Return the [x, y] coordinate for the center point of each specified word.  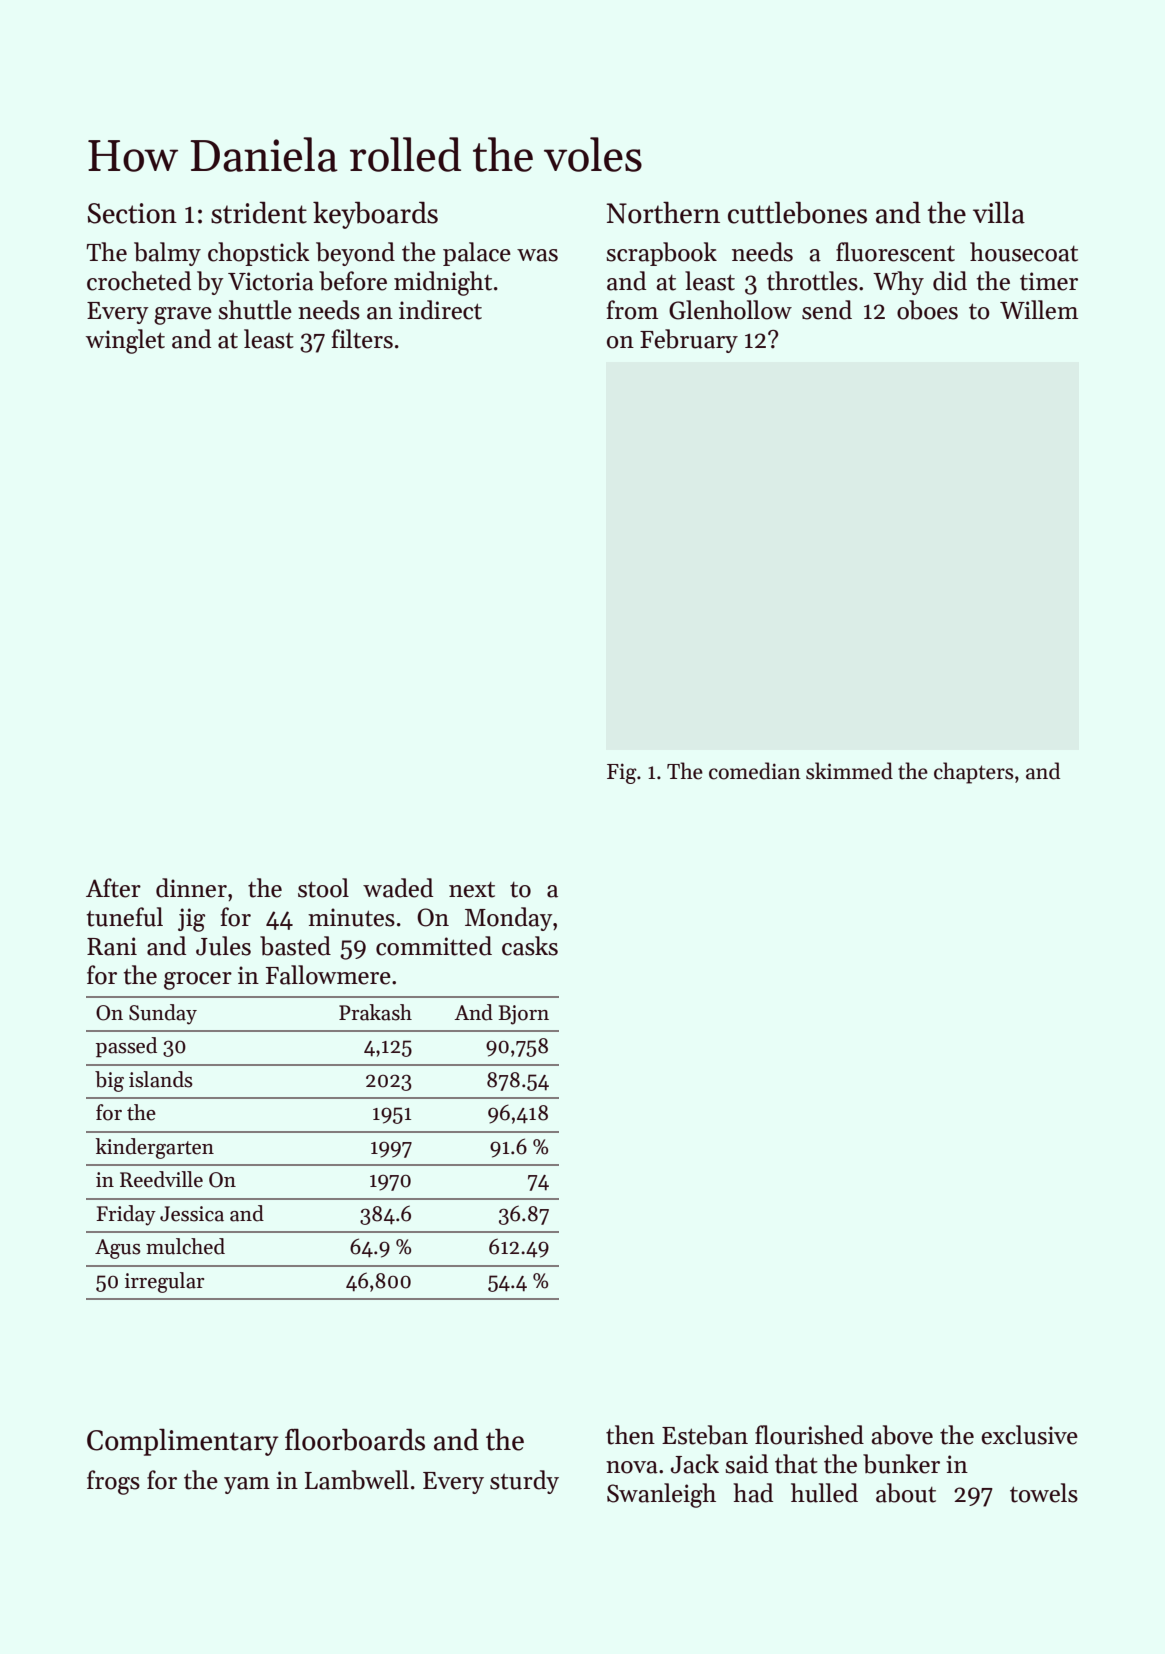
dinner [191, 888]
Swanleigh [661, 1495]
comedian [755, 771]
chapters [973, 773]
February [689, 341]
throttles [812, 281]
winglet [125, 341]
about [906, 1493]
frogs [113, 1482]
